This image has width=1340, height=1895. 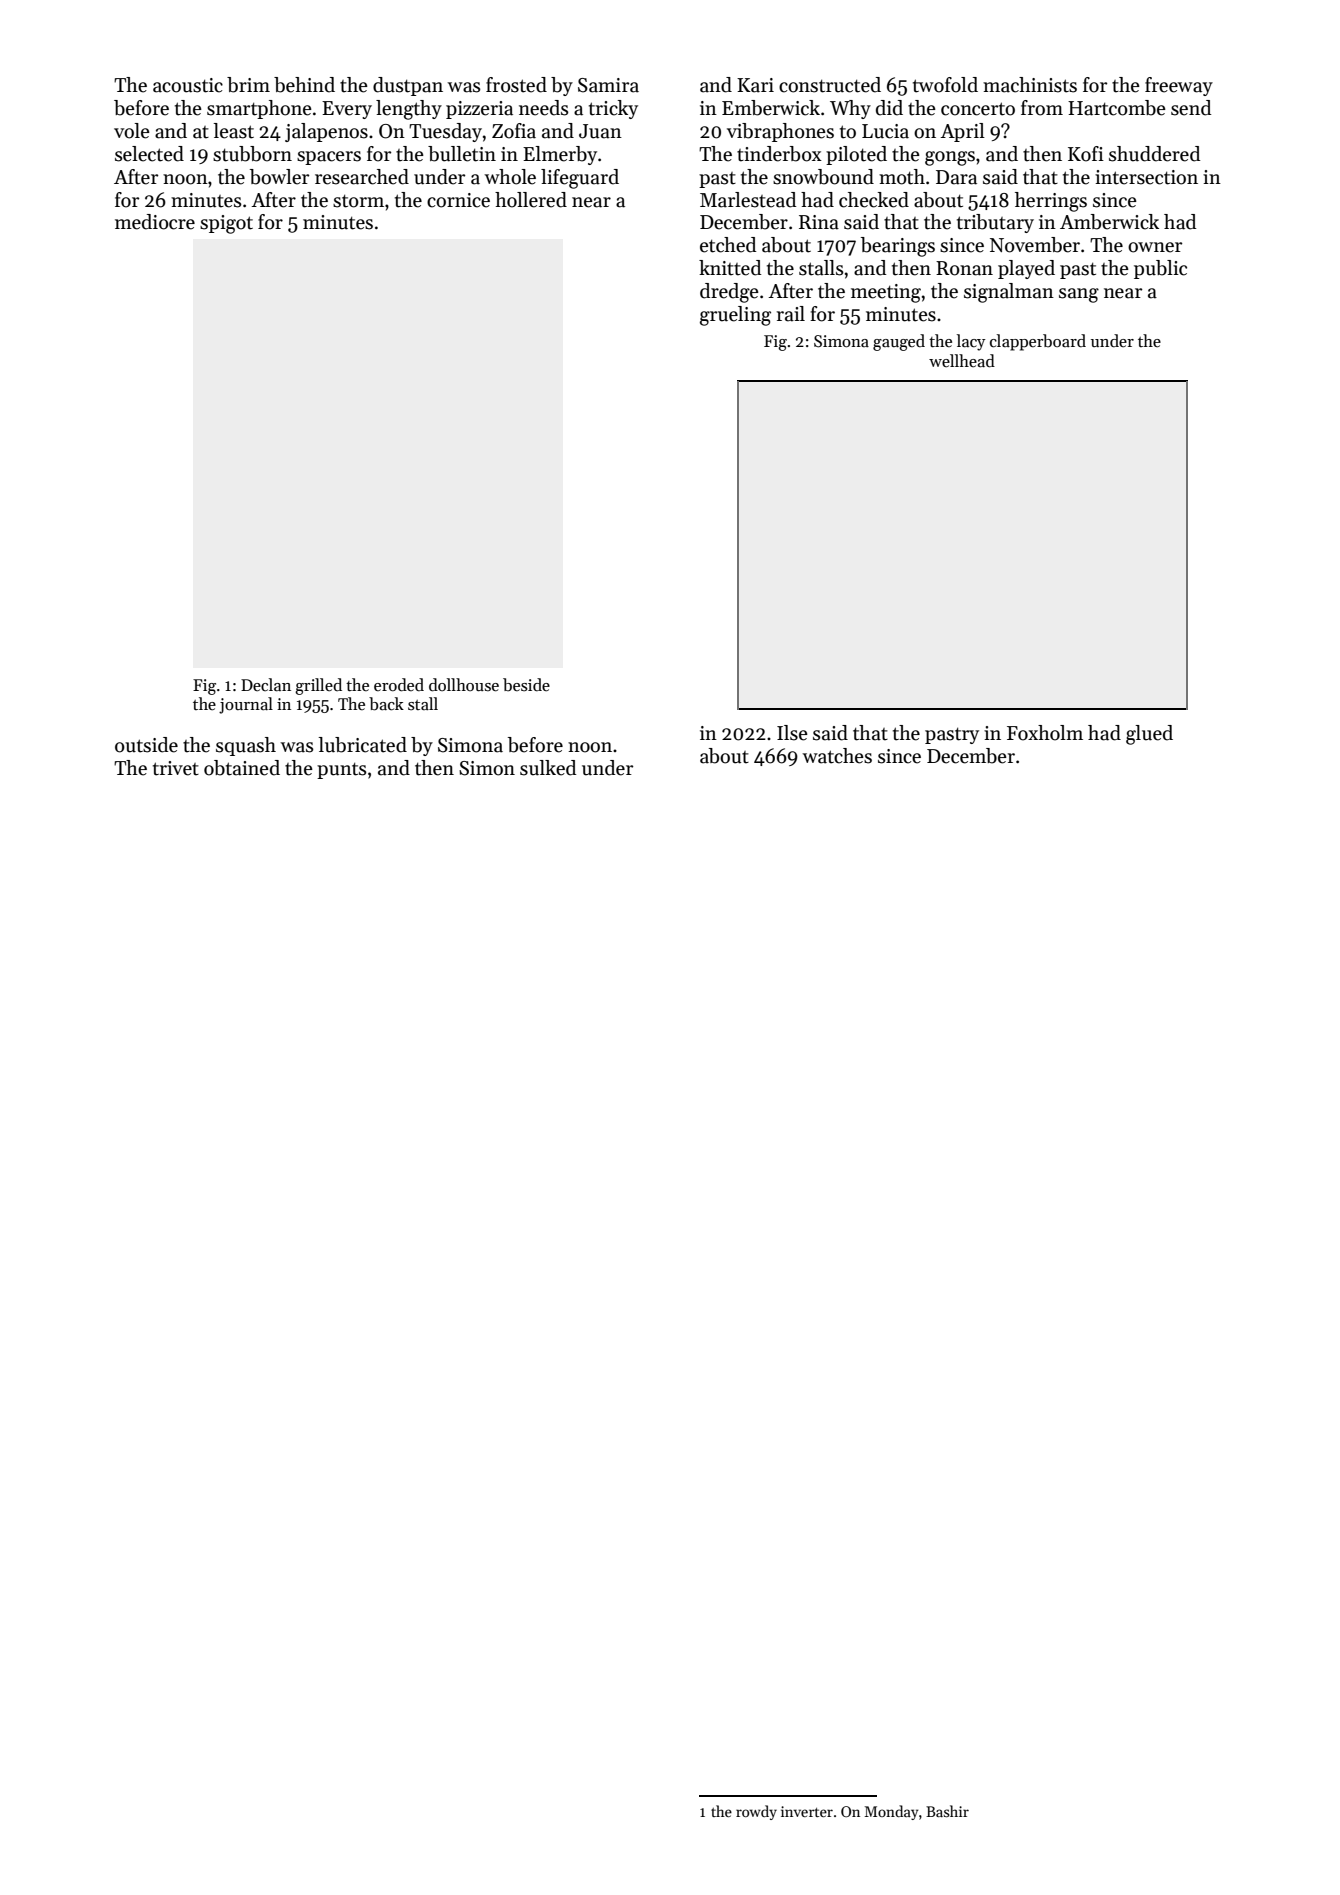 I want to click on watches, so click(x=837, y=756).
